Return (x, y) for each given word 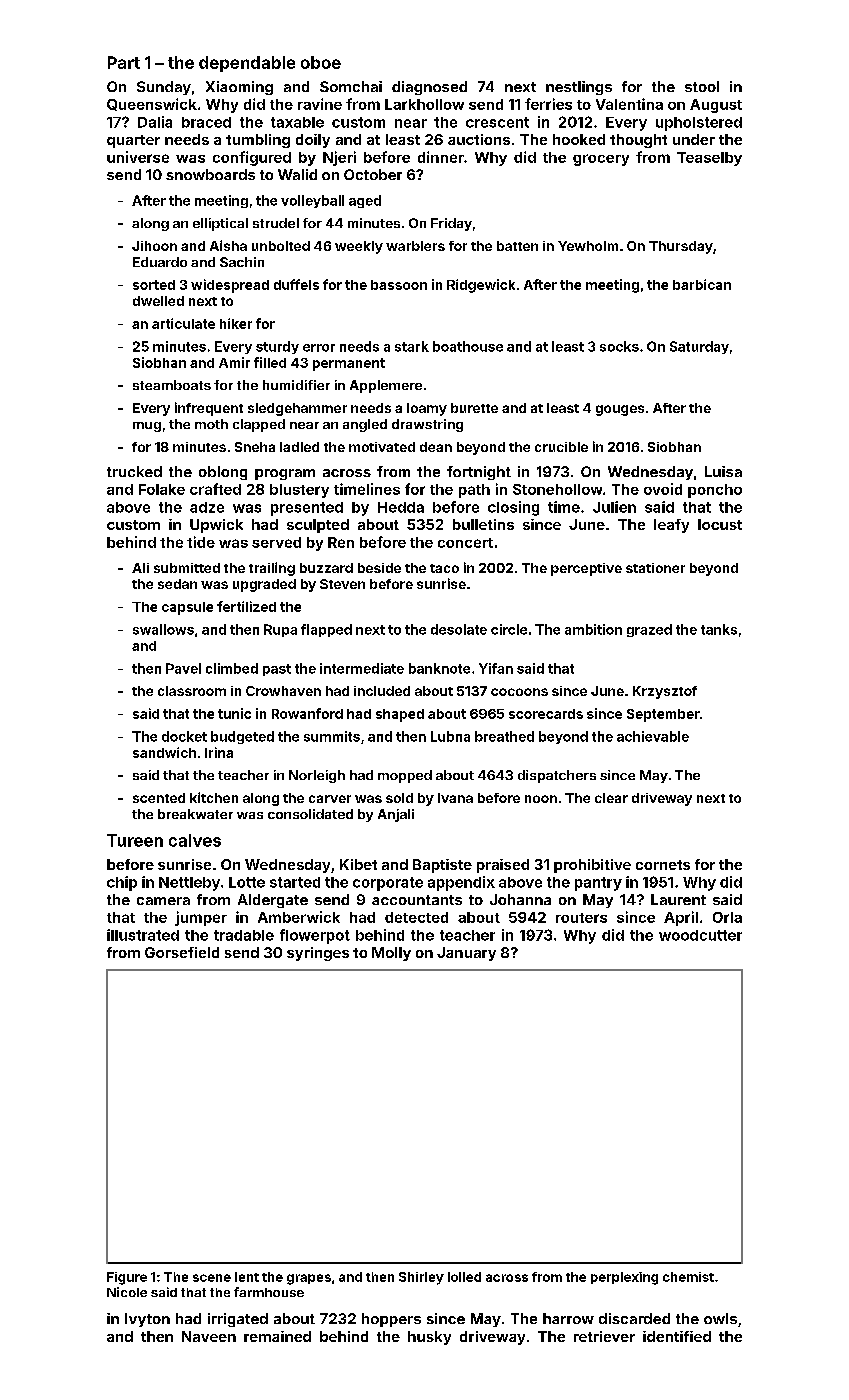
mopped (405, 776)
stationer (655, 568)
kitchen (214, 797)
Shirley (421, 1278)
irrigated (238, 1320)
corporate (388, 884)
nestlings (579, 88)
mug (147, 427)
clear (611, 798)
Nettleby (189, 884)
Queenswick (152, 104)
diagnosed (429, 88)
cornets (663, 865)
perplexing (624, 1278)
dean (436, 447)
